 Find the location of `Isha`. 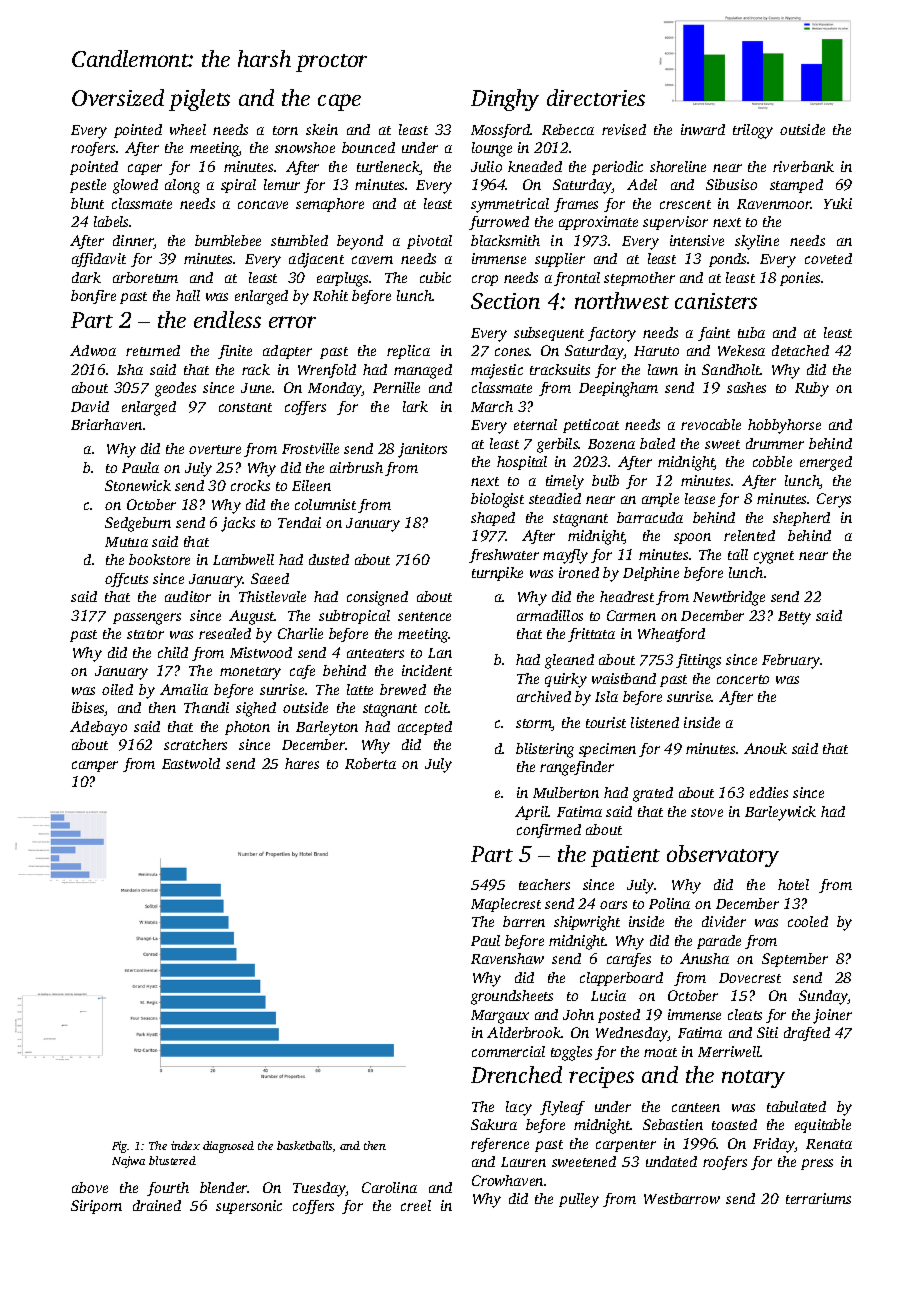

Isha is located at coordinates (130, 369).
